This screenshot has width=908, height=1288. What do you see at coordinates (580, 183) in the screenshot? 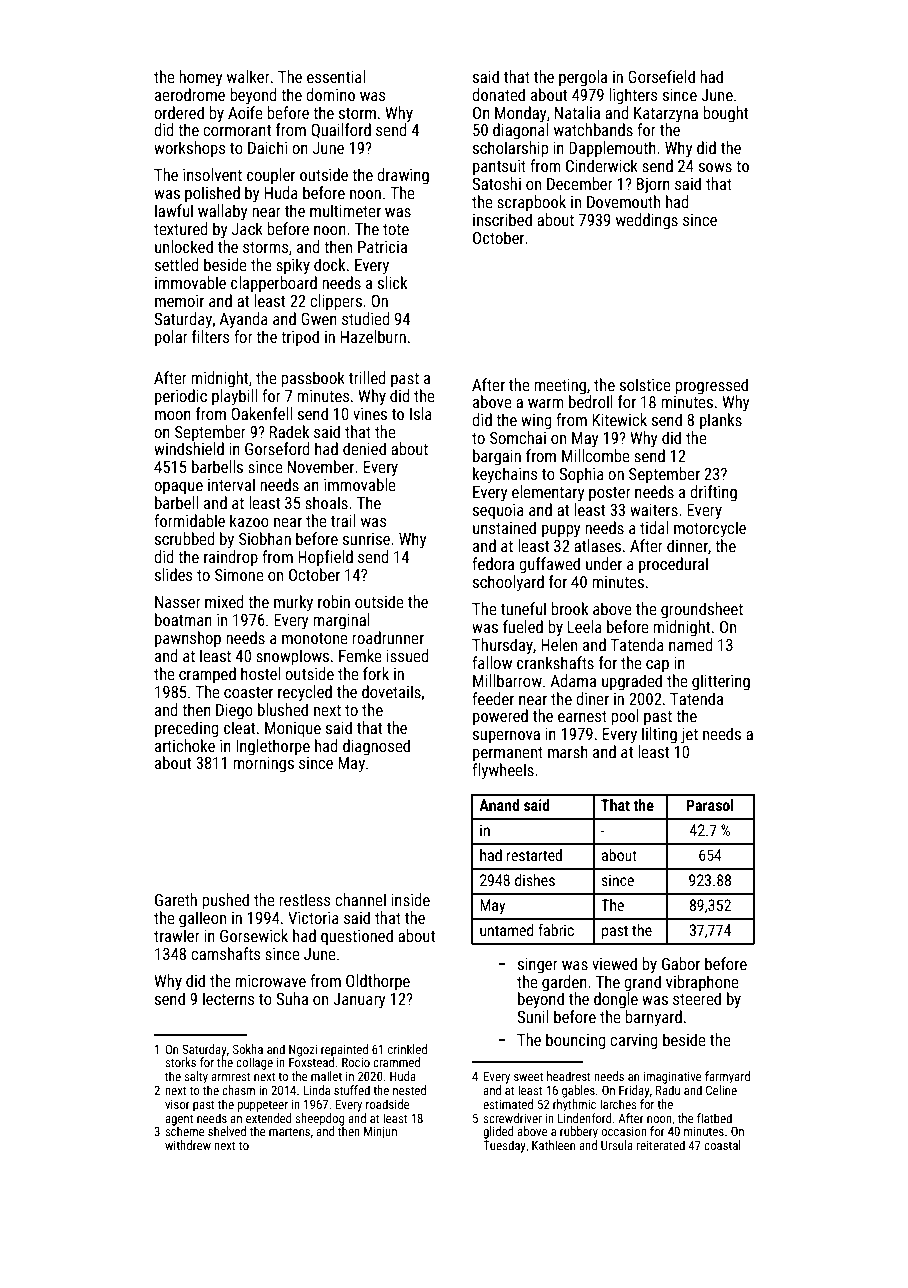
I see `December` at bounding box center [580, 183].
